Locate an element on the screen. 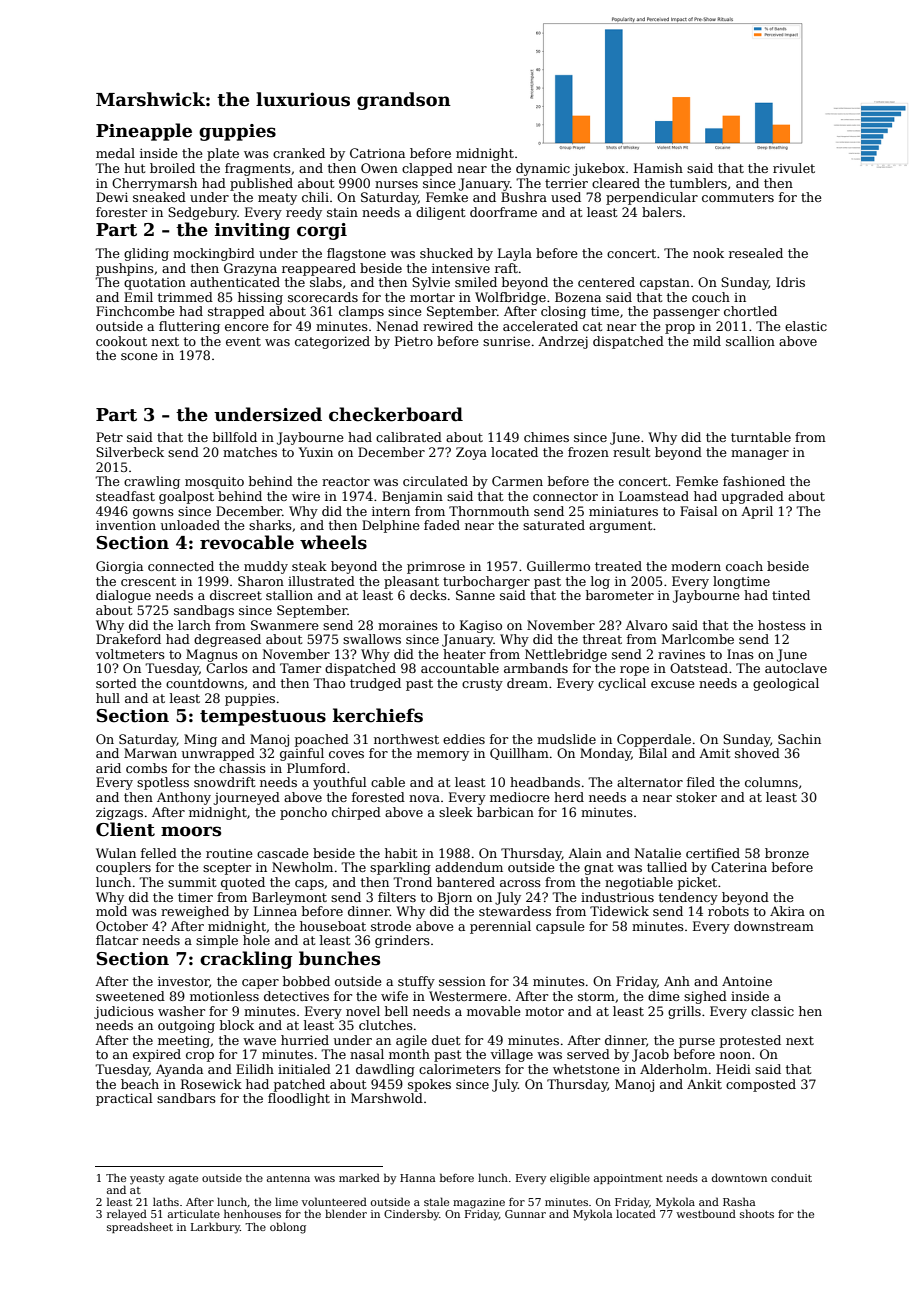 The width and height of the screenshot is (924, 1308). hurried is located at coordinates (305, 1040).
